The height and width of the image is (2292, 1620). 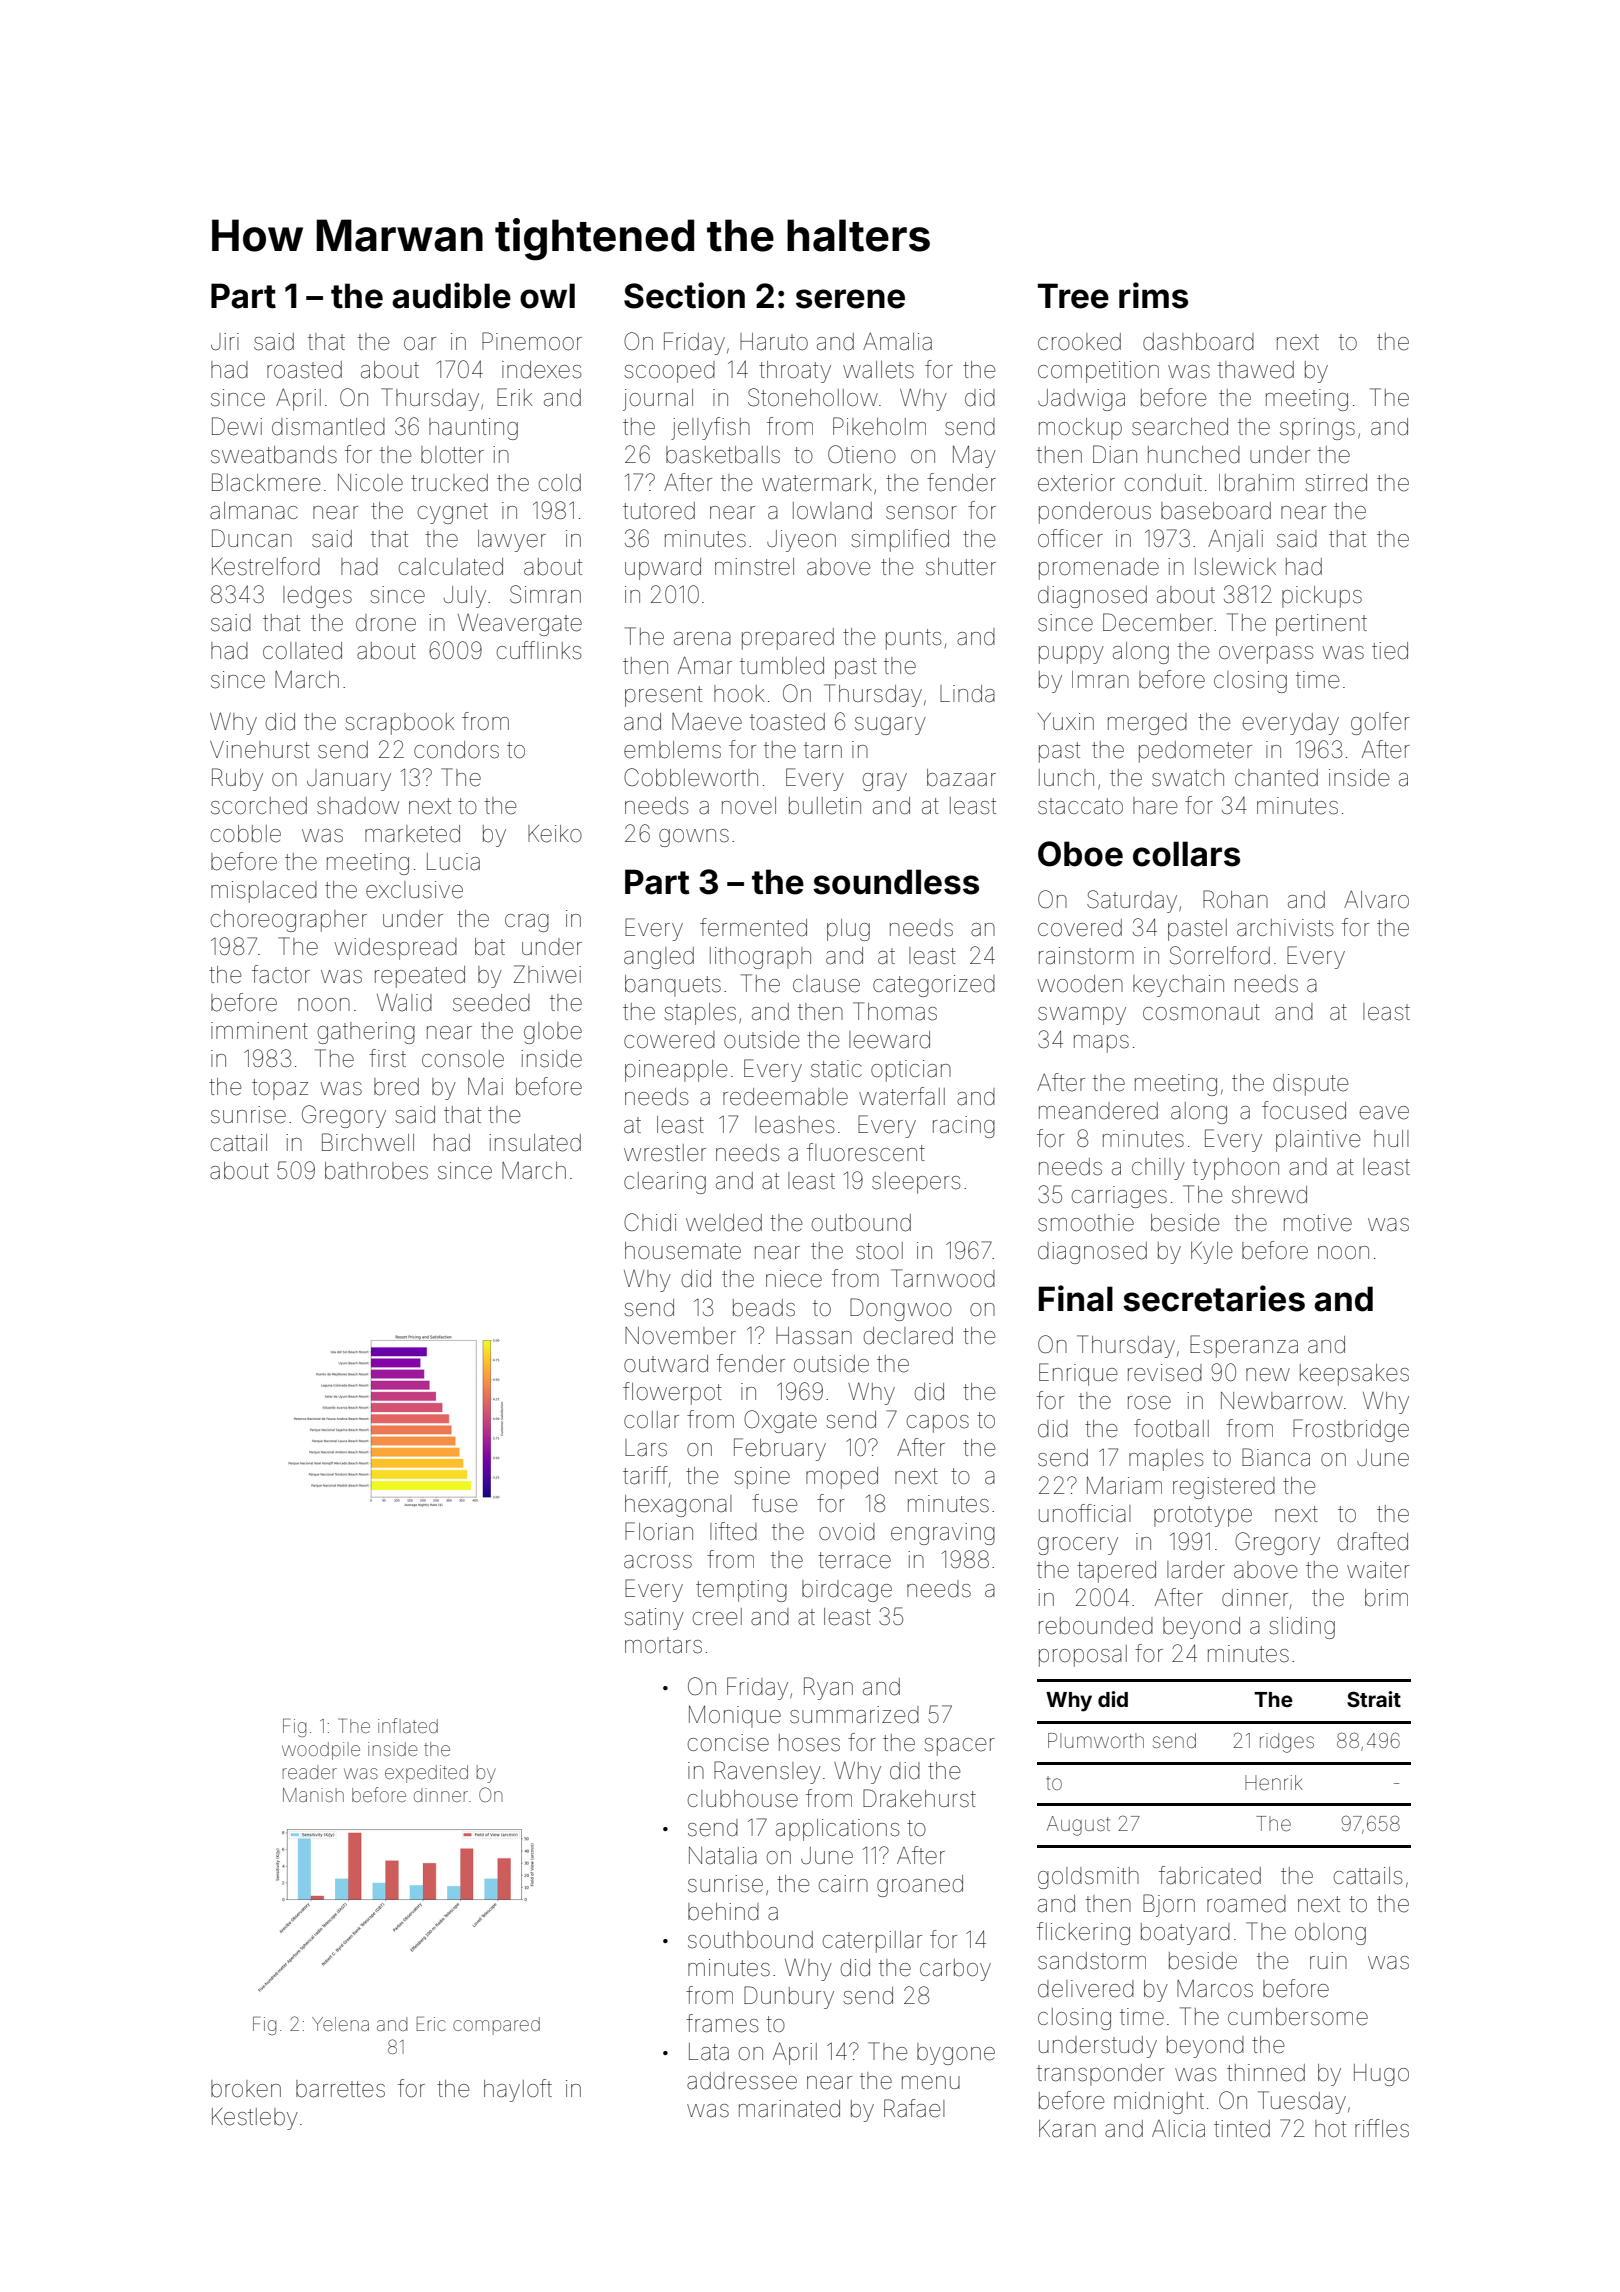 I want to click on choreographer, so click(x=289, y=921).
